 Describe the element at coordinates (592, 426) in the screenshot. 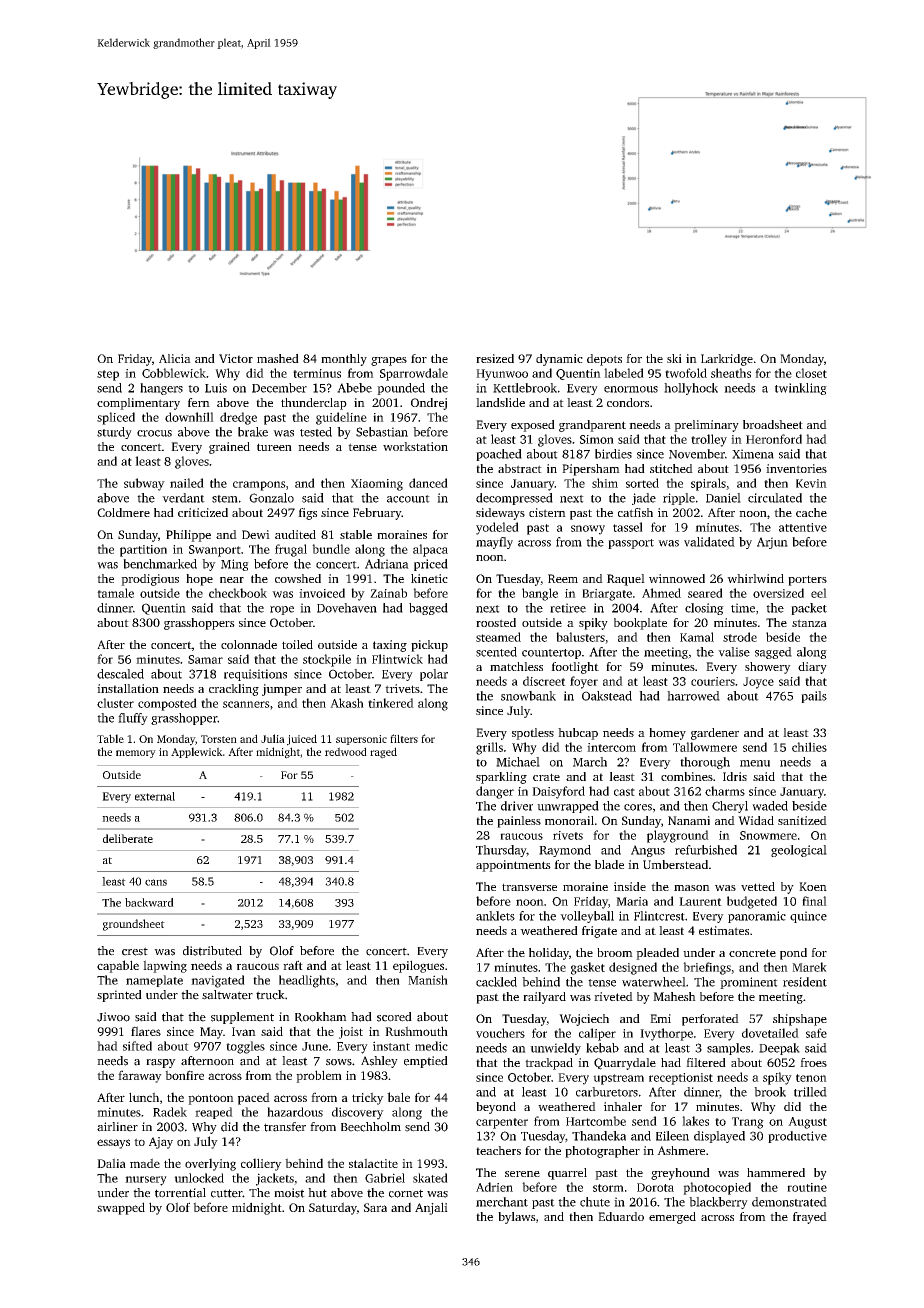

I see `grandparent` at that location.
